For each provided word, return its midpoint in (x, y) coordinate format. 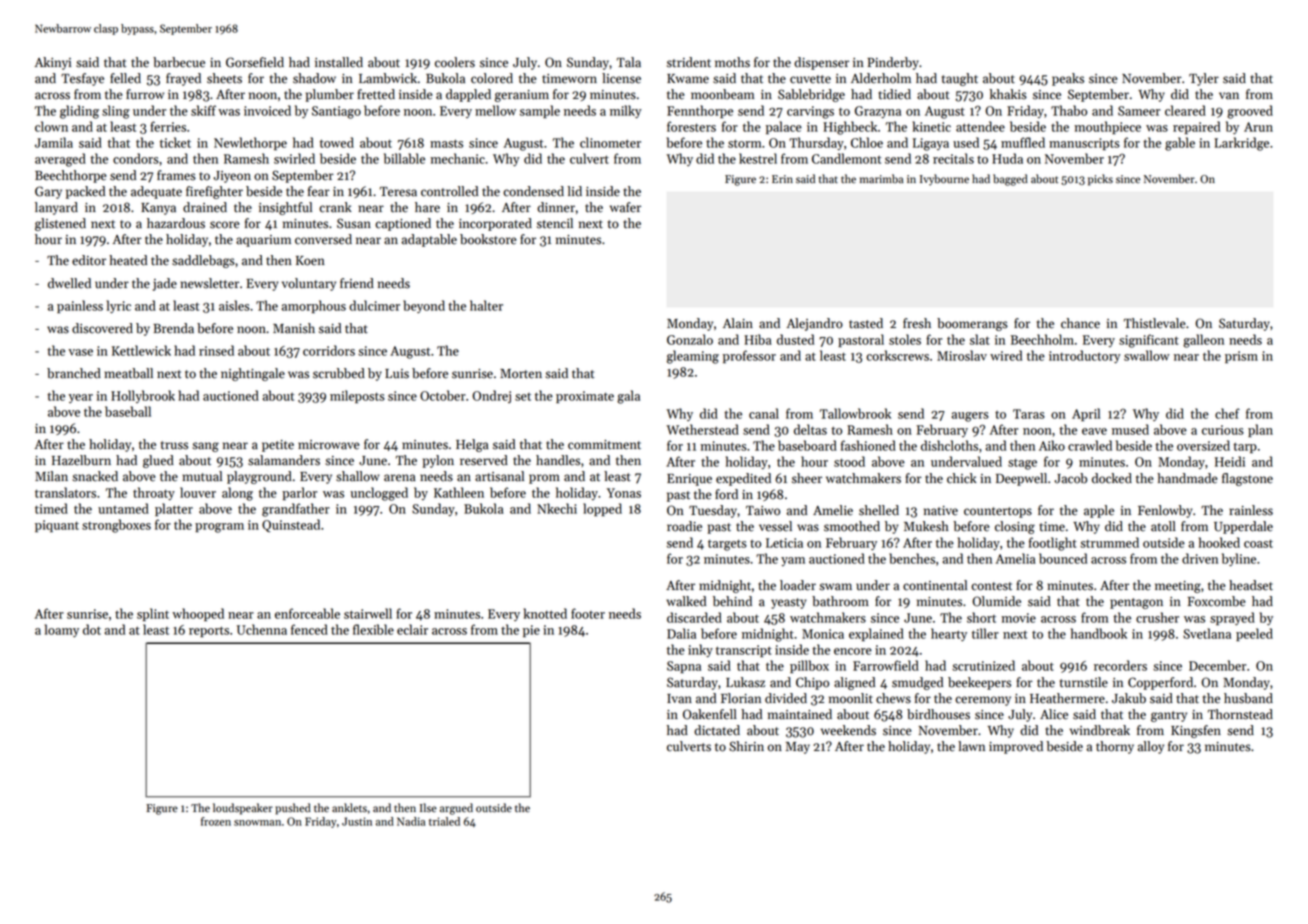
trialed (444, 821)
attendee (980, 126)
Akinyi (53, 63)
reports (209, 631)
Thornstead (1240, 714)
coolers (455, 62)
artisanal (499, 476)
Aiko (1052, 445)
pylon (438, 461)
